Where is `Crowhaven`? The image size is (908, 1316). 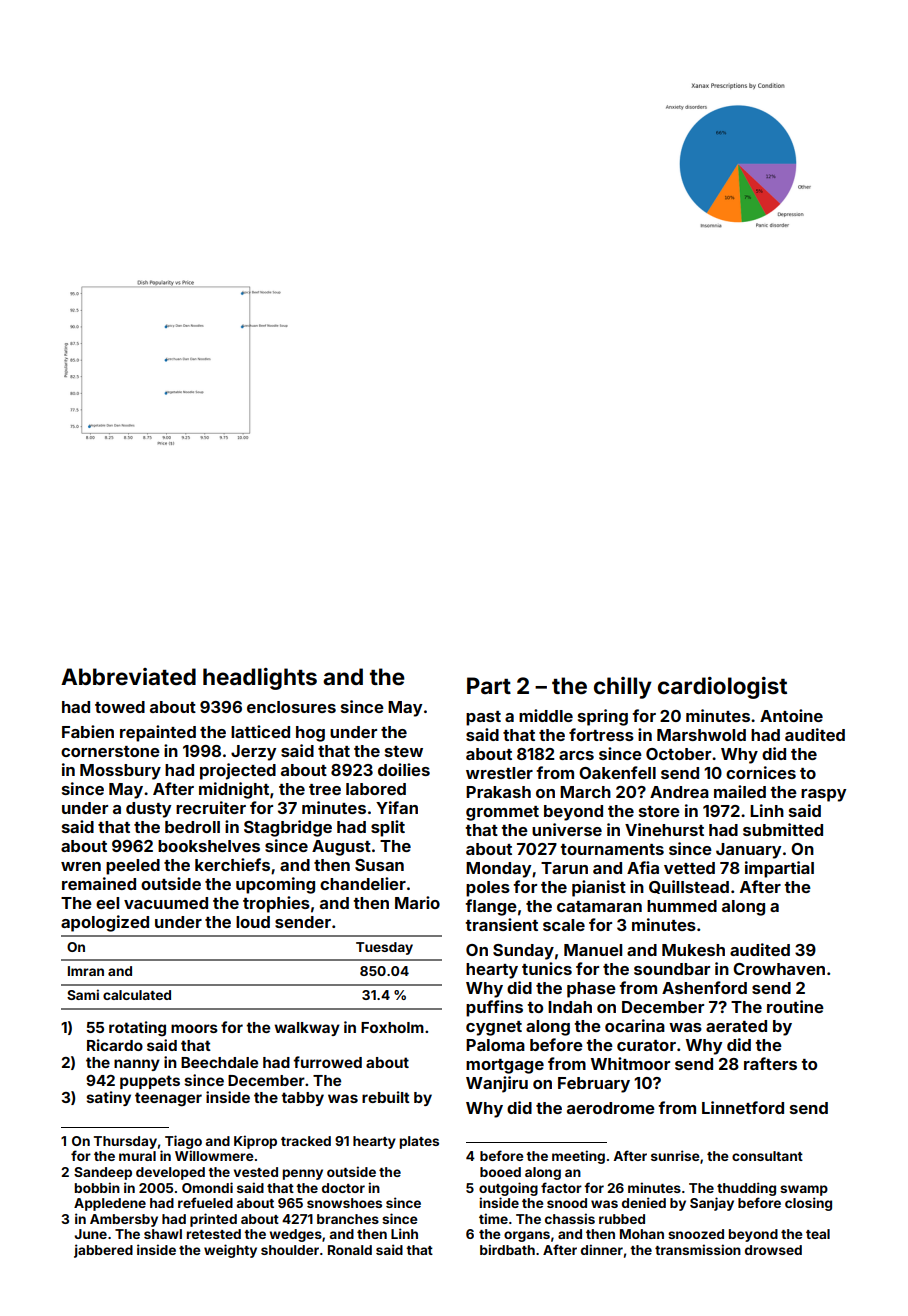 Crowhaven is located at coordinates (779, 969).
